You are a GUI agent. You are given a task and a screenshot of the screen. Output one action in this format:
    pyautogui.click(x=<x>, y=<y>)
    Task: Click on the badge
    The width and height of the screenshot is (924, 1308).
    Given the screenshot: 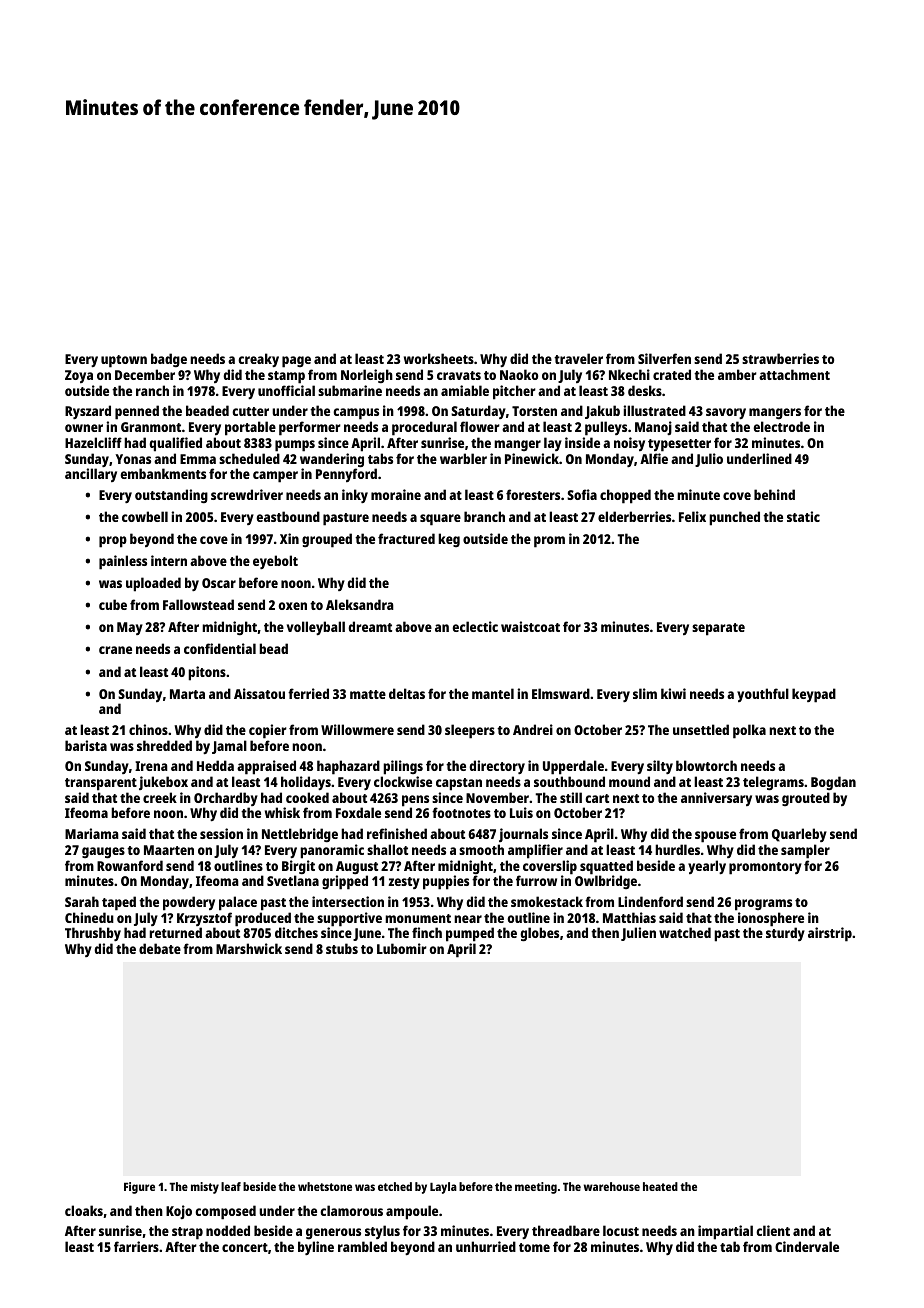 What is the action you would take?
    pyautogui.click(x=169, y=360)
